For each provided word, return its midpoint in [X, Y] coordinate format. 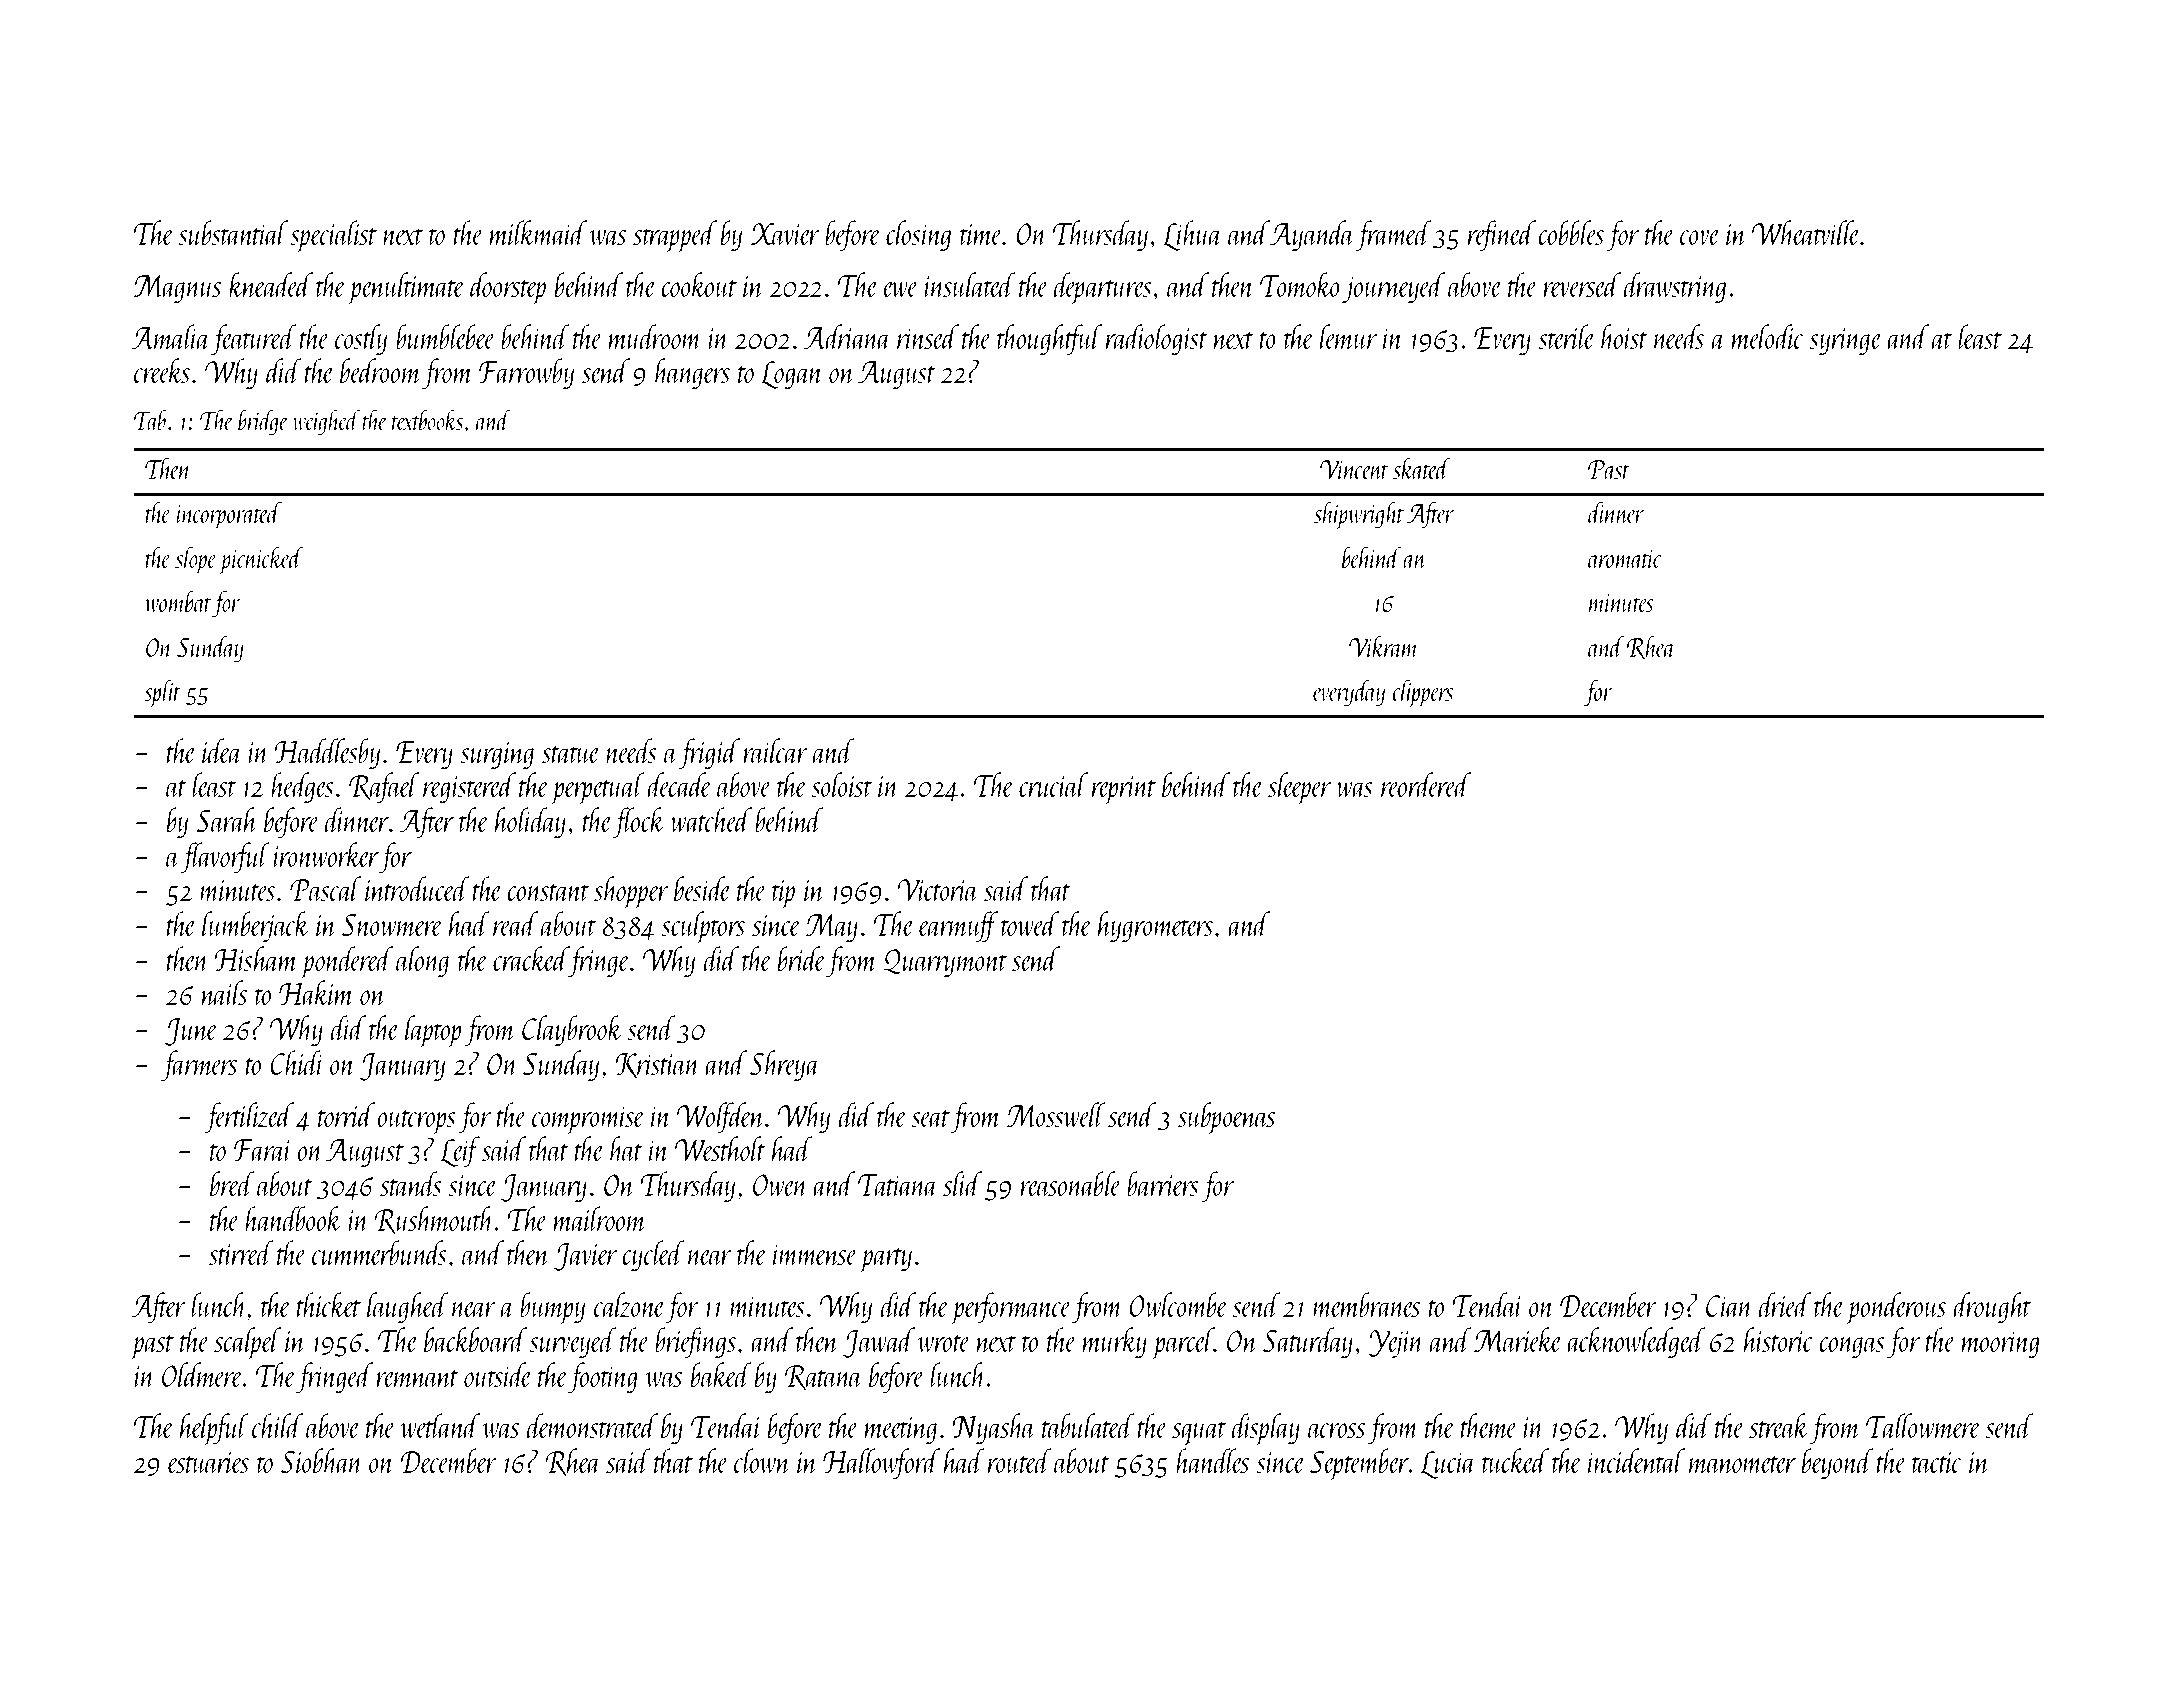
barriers [1163, 1183]
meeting [901, 1430]
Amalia [171, 337]
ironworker [326, 854]
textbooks [427, 419]
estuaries [208, 1462]
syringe [1845, 341]
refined [1502, 235]
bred [232, 1183]
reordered [1426, 784]
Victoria [938, 890]
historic [1779, 1339]
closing [918, 235]
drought [1992, 1307]
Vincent [1354, 469]
